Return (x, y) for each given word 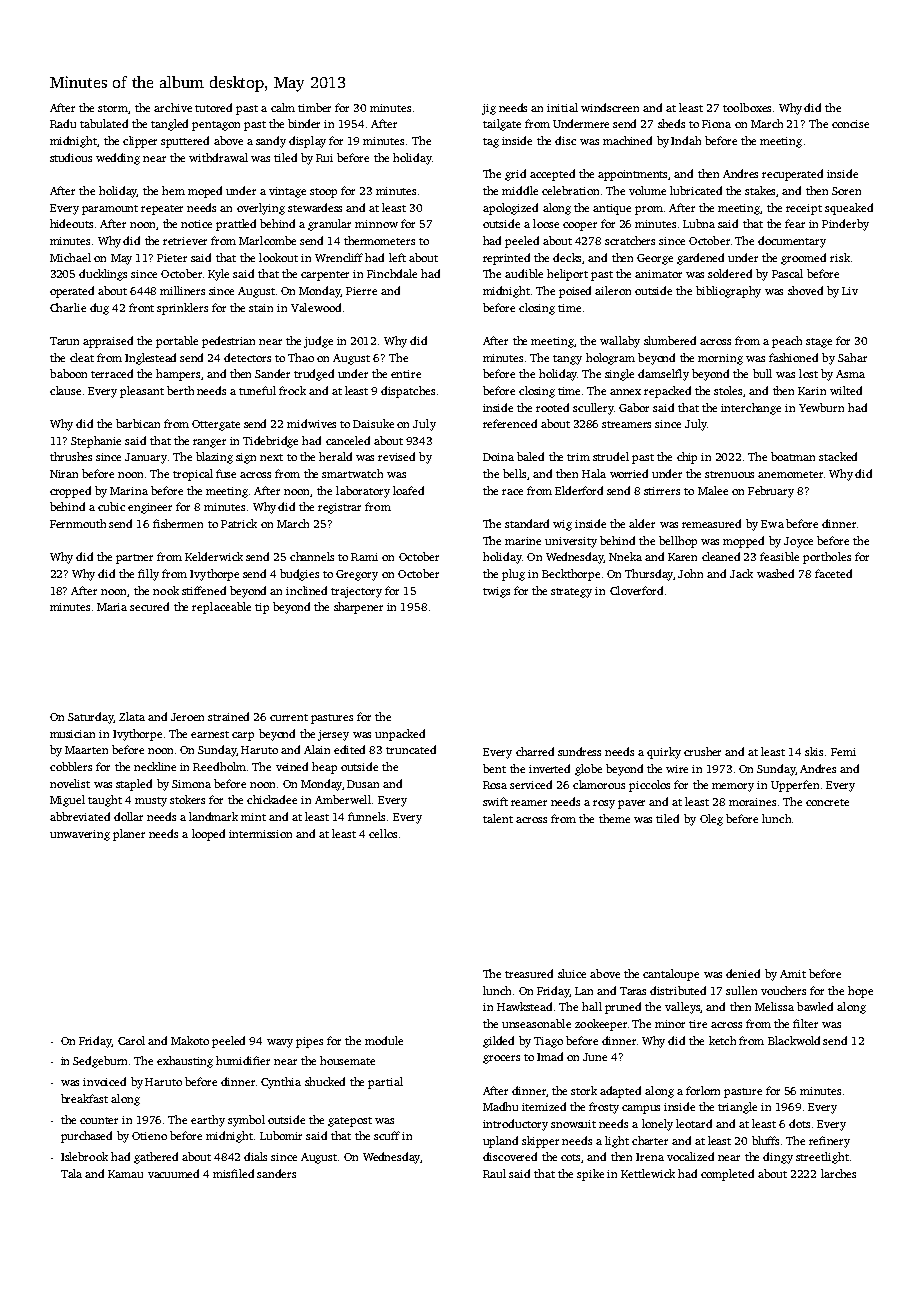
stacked (838, 456)
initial (562, 107)
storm (113, 108)
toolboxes (747, 107)
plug (513, 575)
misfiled (233, 1173)
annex (625, 392)
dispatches (408, 392)
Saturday (91, 718)
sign (246, 458)
